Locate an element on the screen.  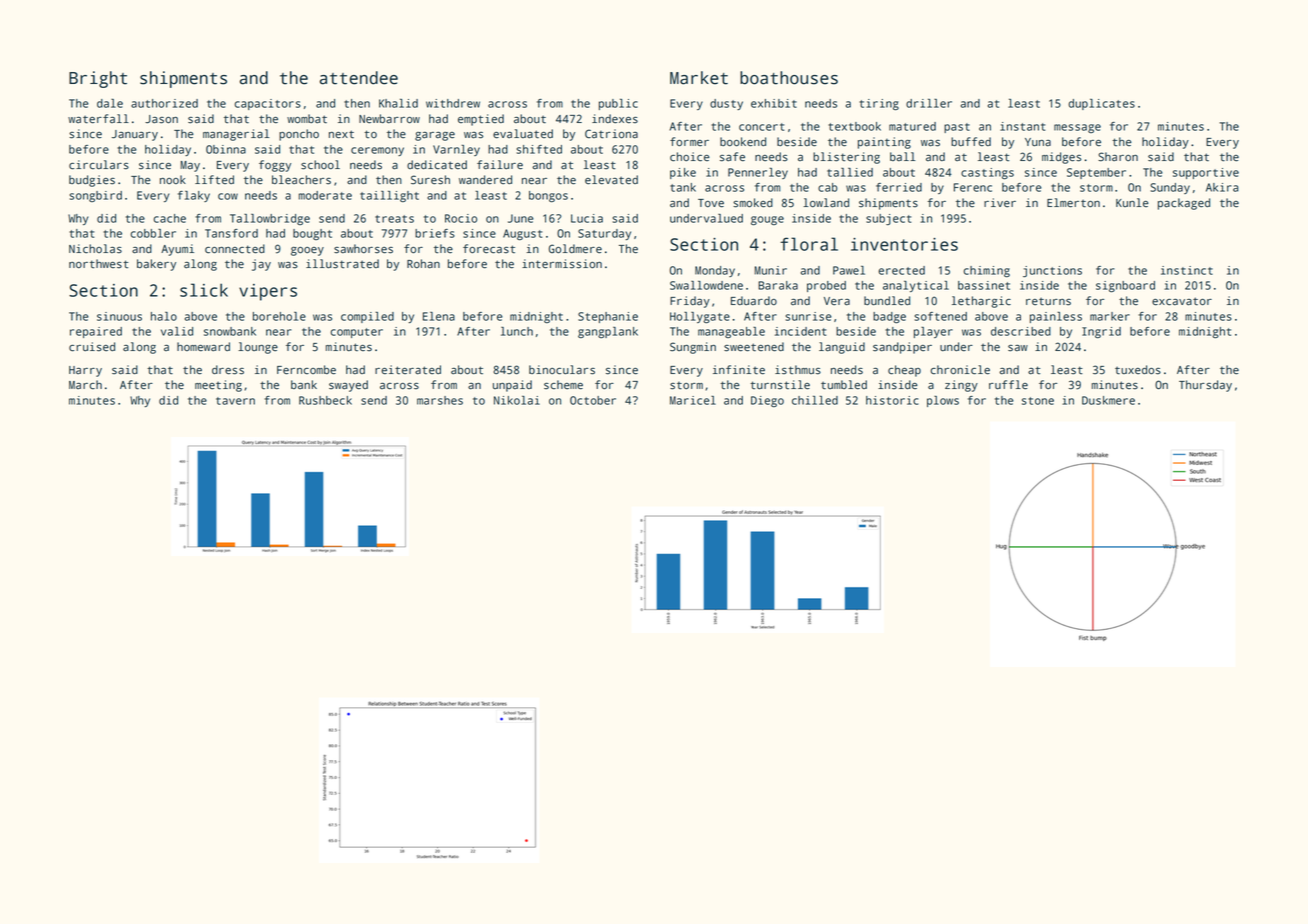
tuxedos is located at coordinates (1138, 370).
